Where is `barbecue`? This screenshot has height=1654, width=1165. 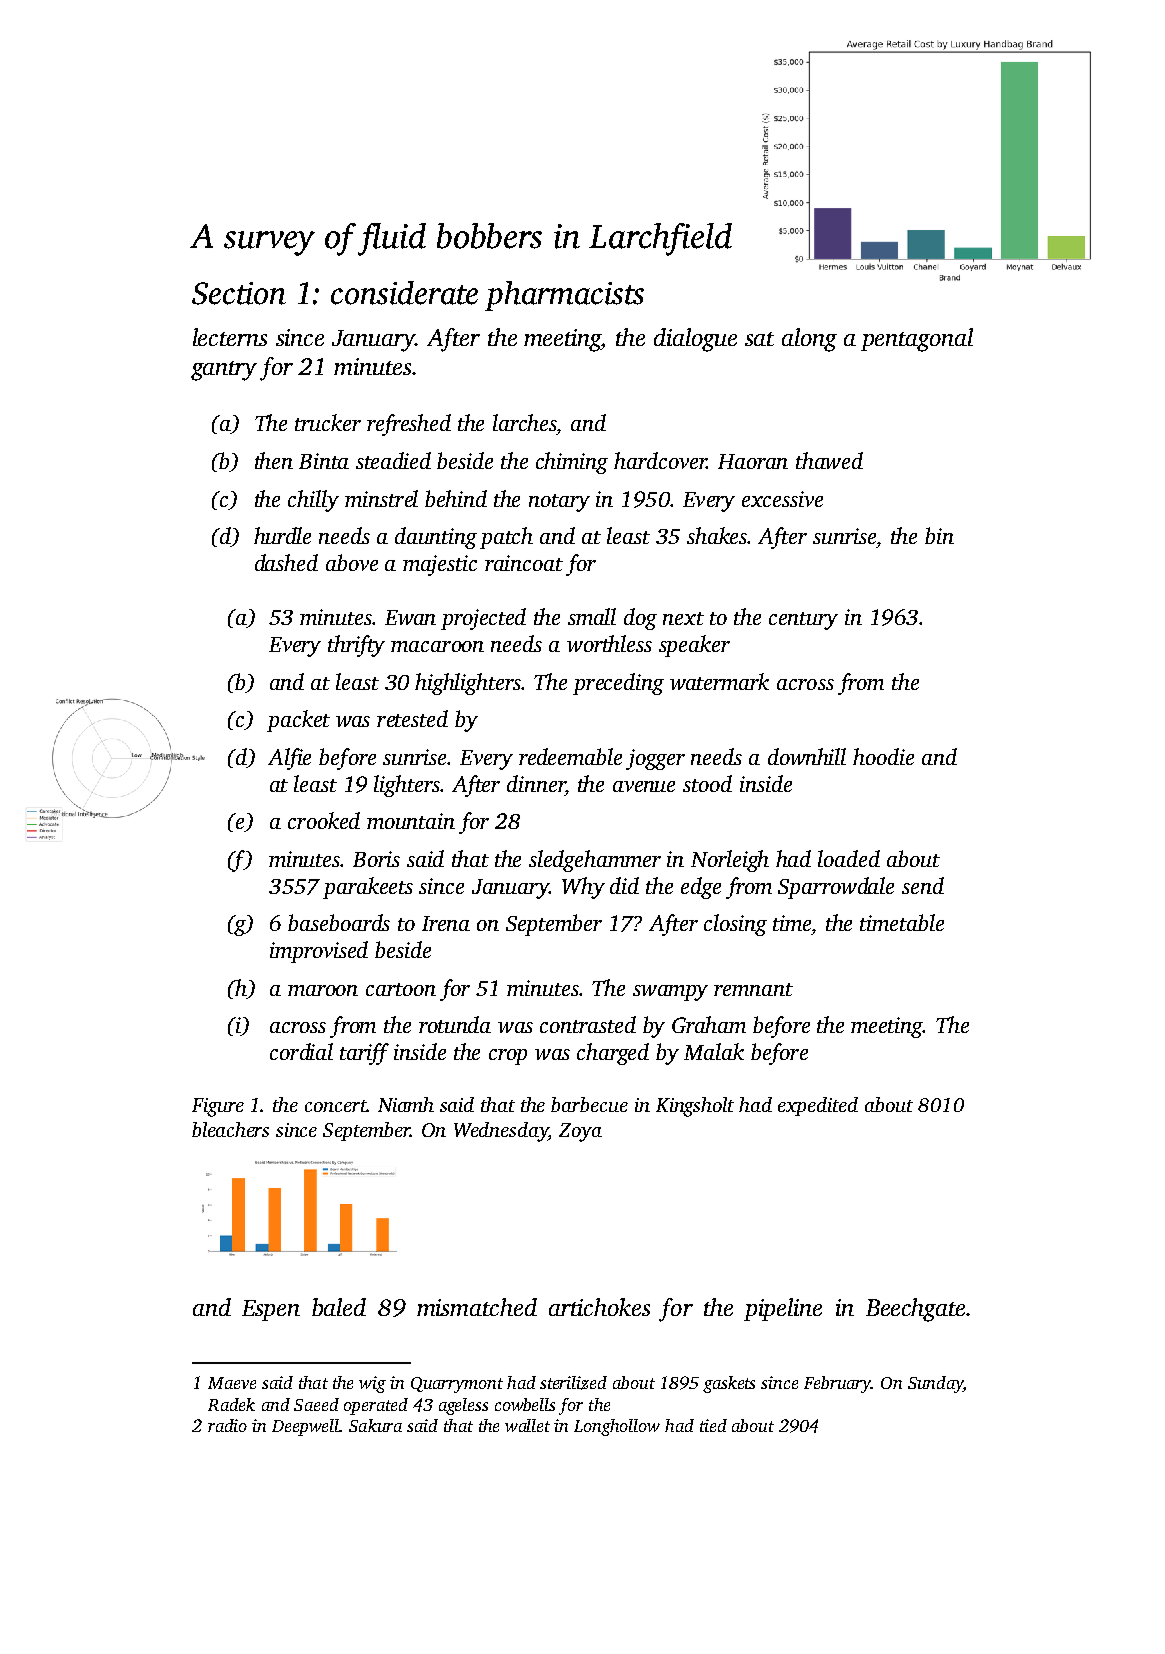 barbecue is located at coordinates (589, 1104).
